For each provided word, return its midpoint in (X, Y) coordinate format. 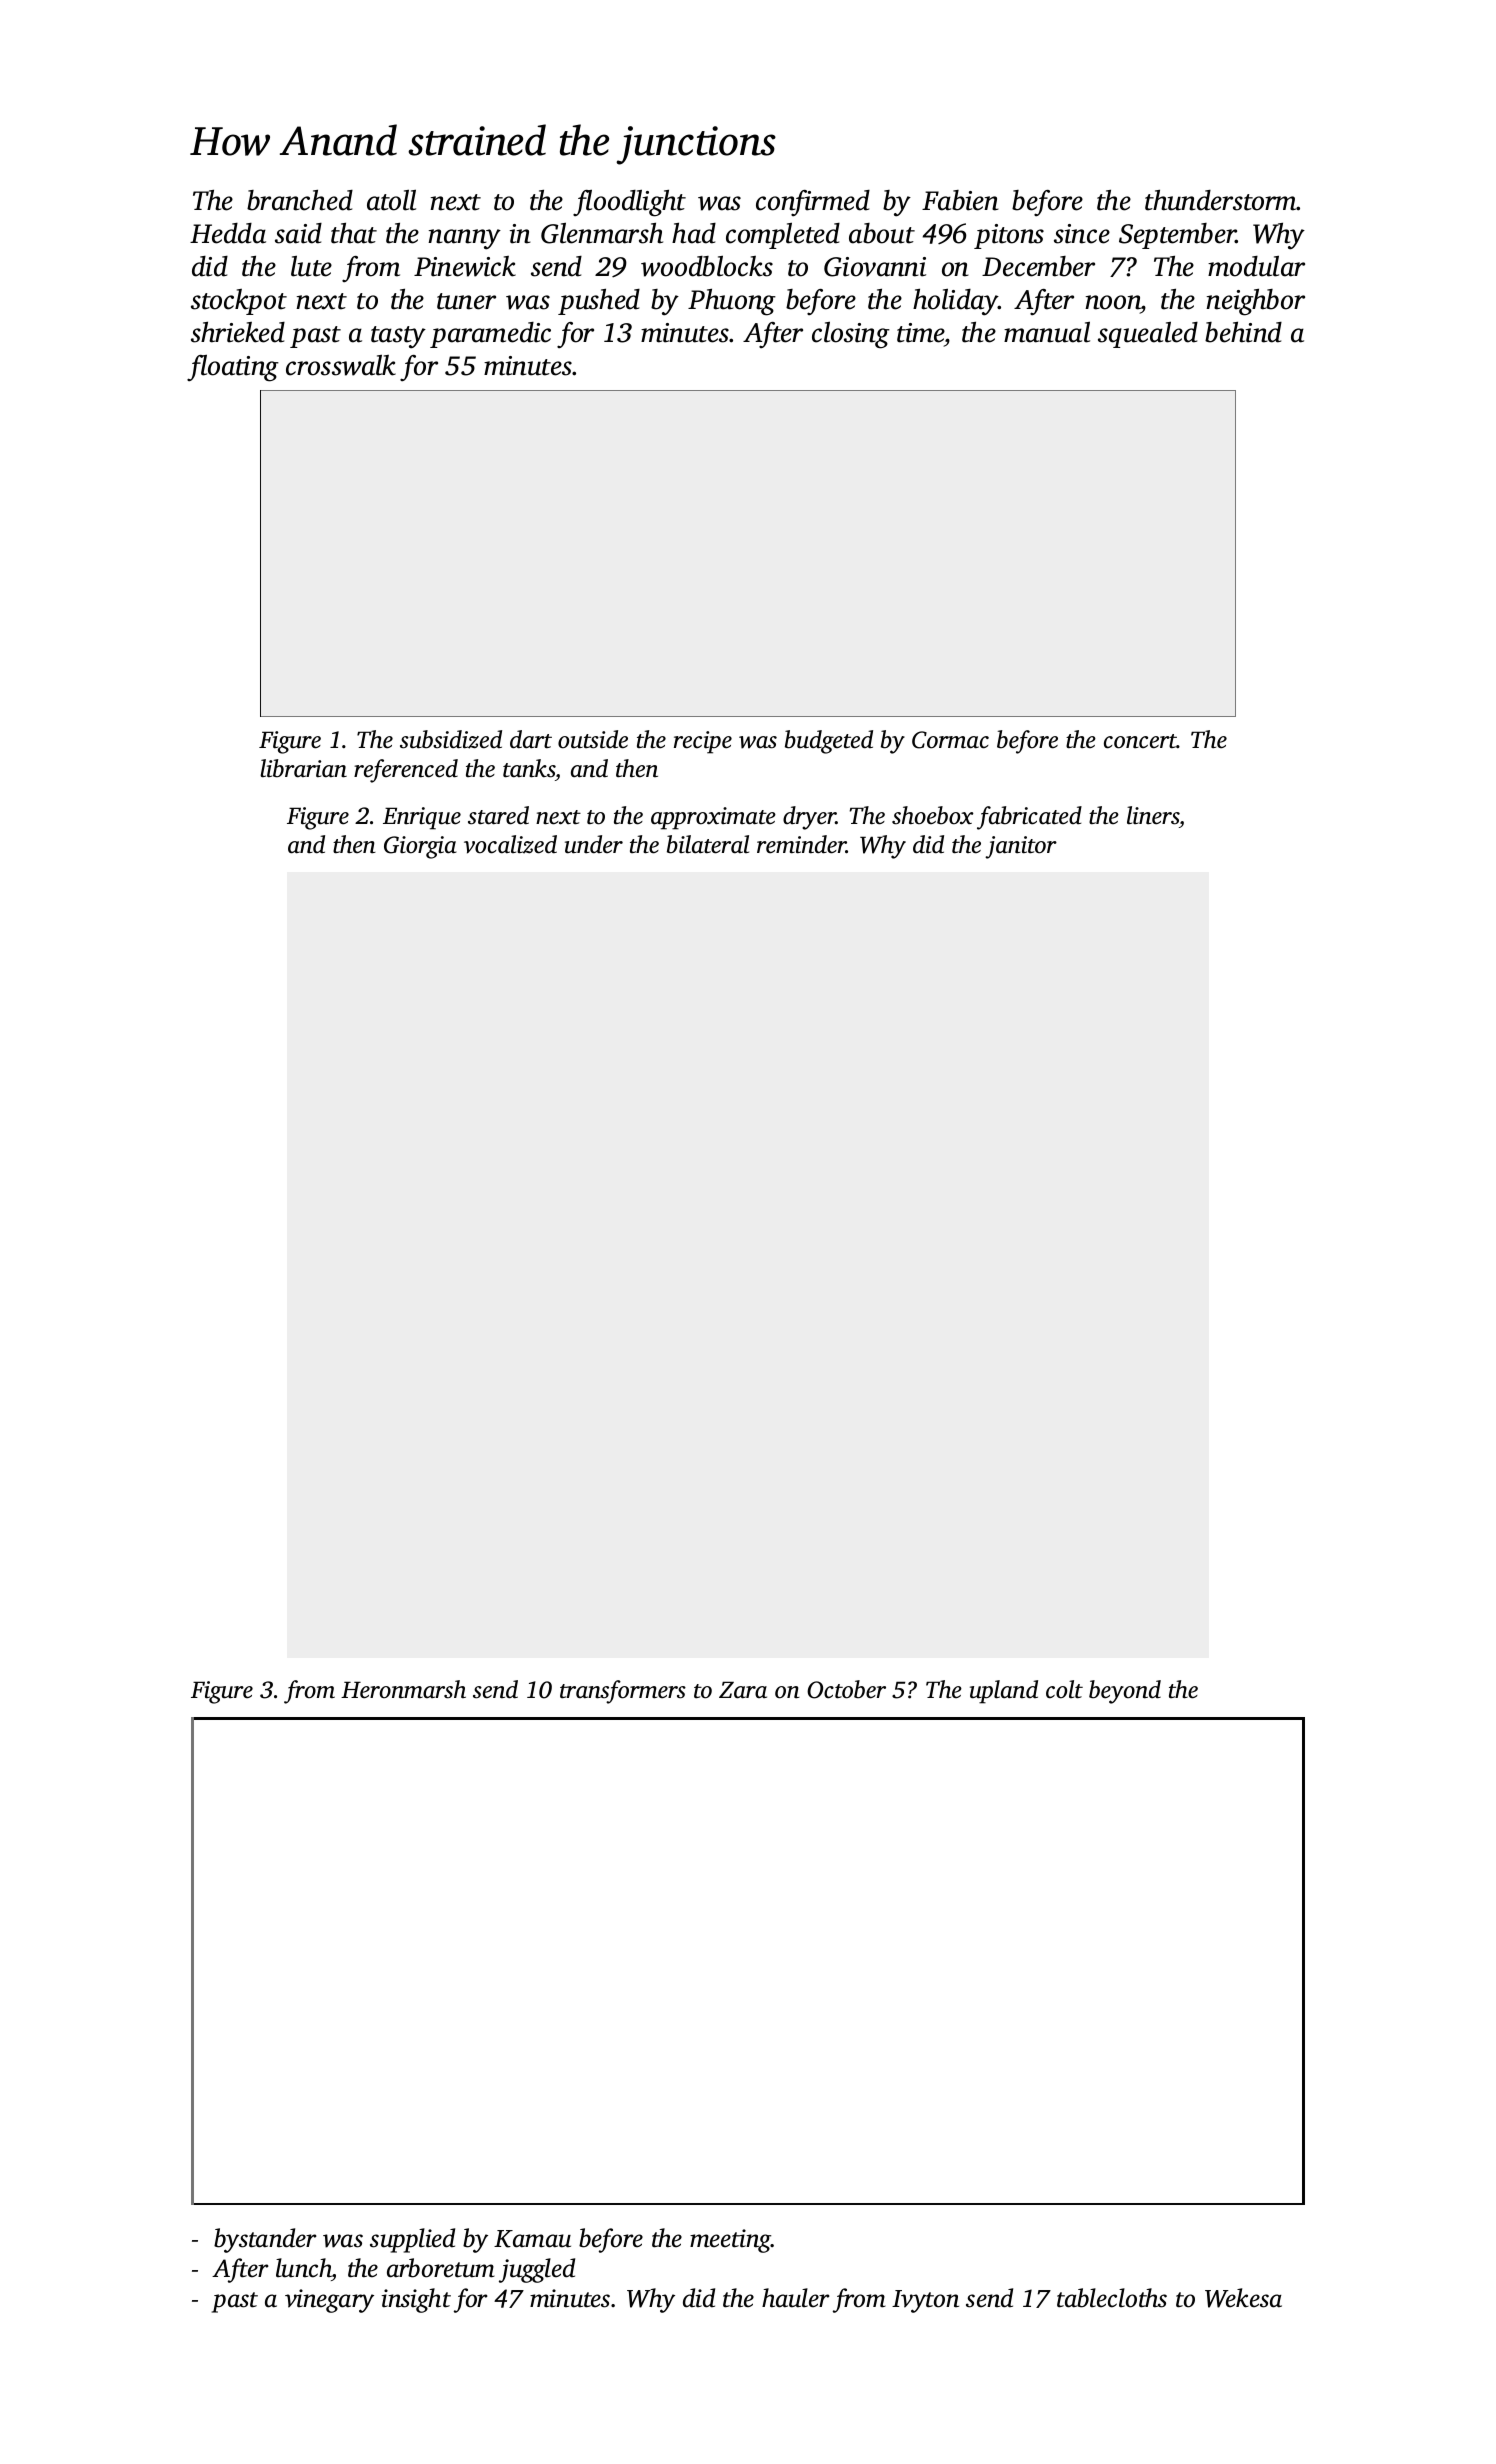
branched (300, 200)
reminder (801, 844)
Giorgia (420, 847)
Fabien (960, 200)
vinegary (329, 2301)
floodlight (629, 203)
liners (1153, 815)
